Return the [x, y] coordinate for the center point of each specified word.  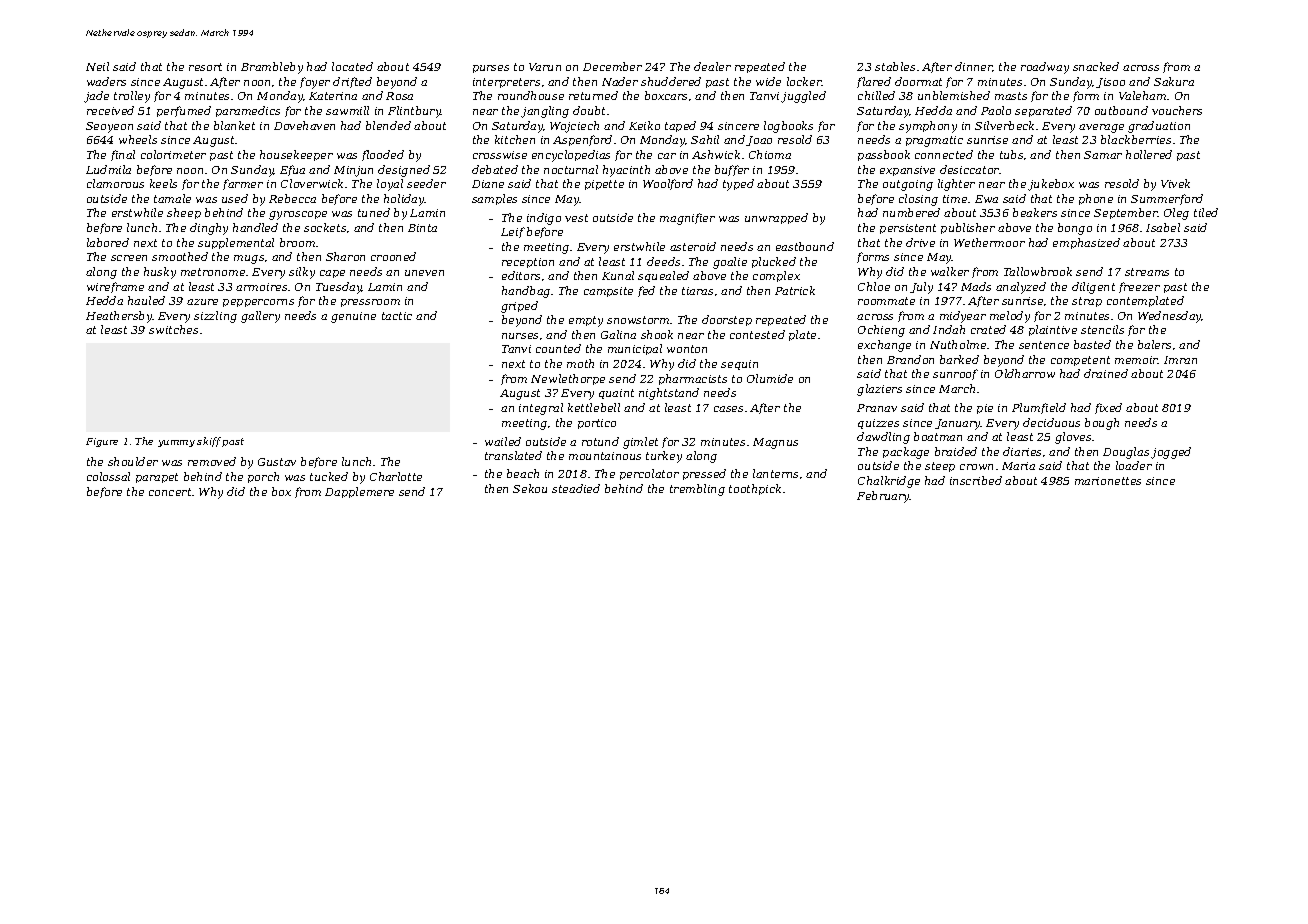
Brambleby [272, 68]
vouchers [1177, 110]
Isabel [1163, 227]
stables [895, 66]
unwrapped [776, 218]
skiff [209, 442]
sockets [325, 227]
